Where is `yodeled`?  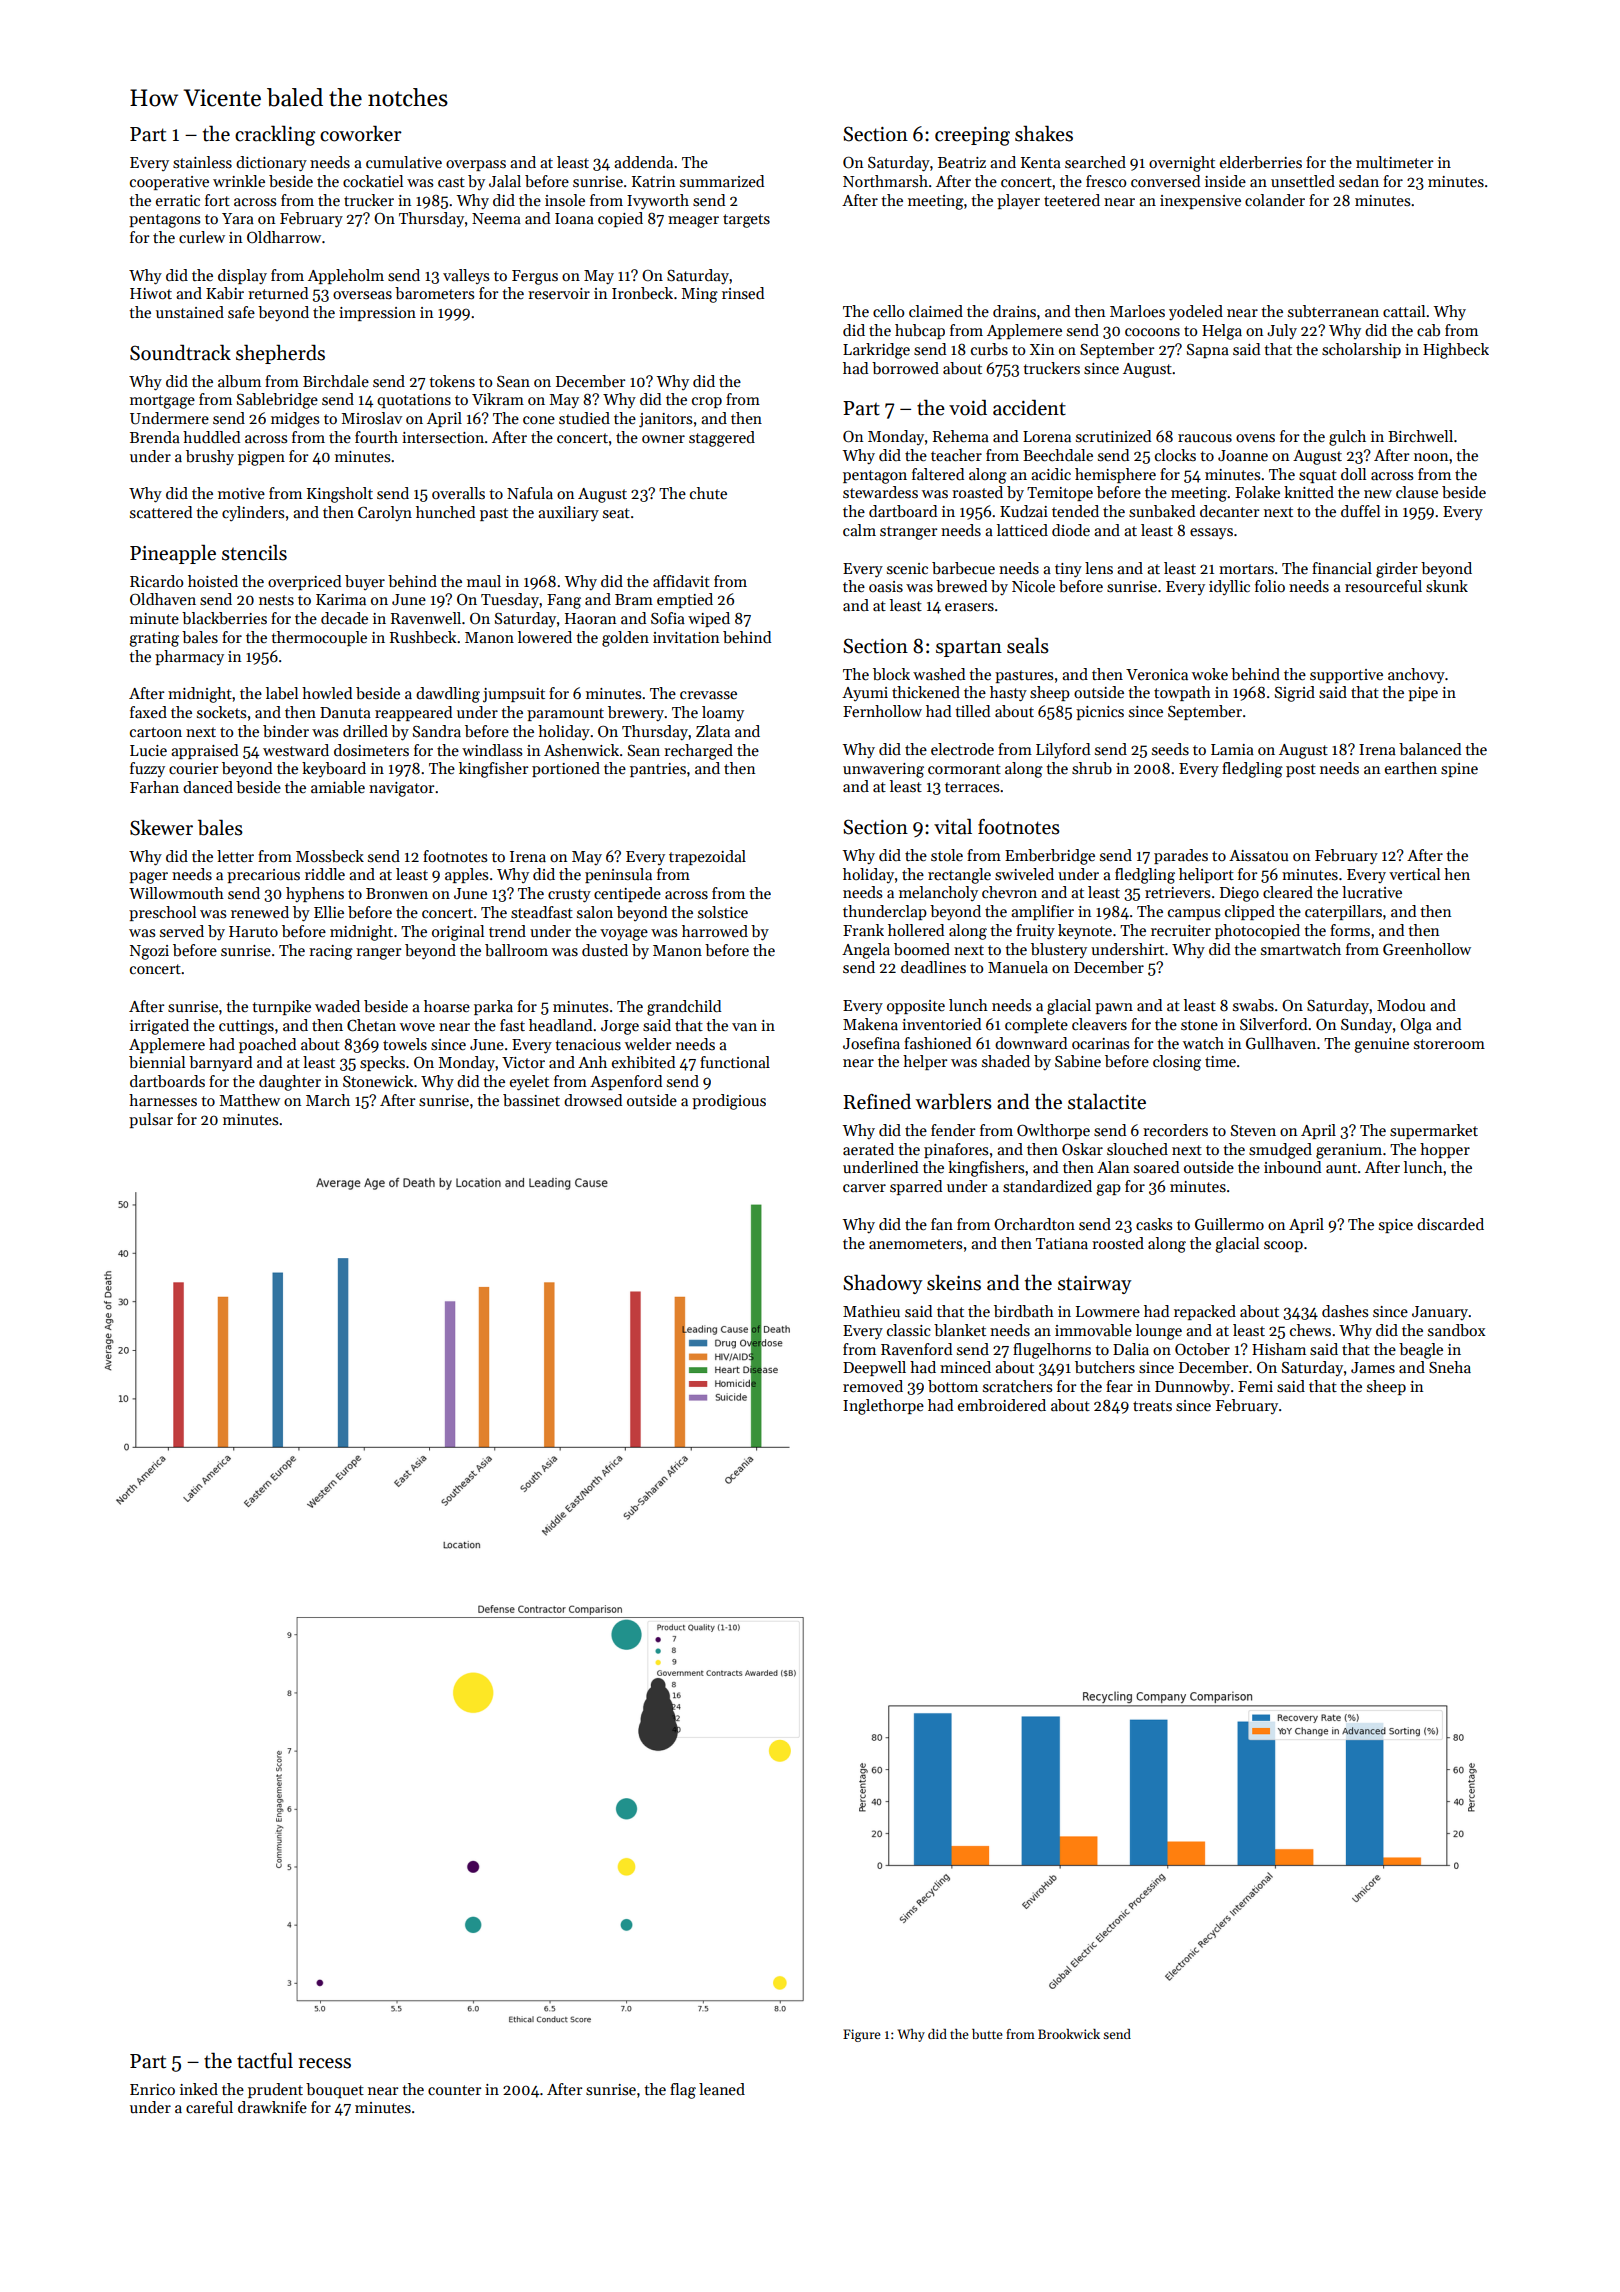 yodeled is located at coordinates (1196, 312).
